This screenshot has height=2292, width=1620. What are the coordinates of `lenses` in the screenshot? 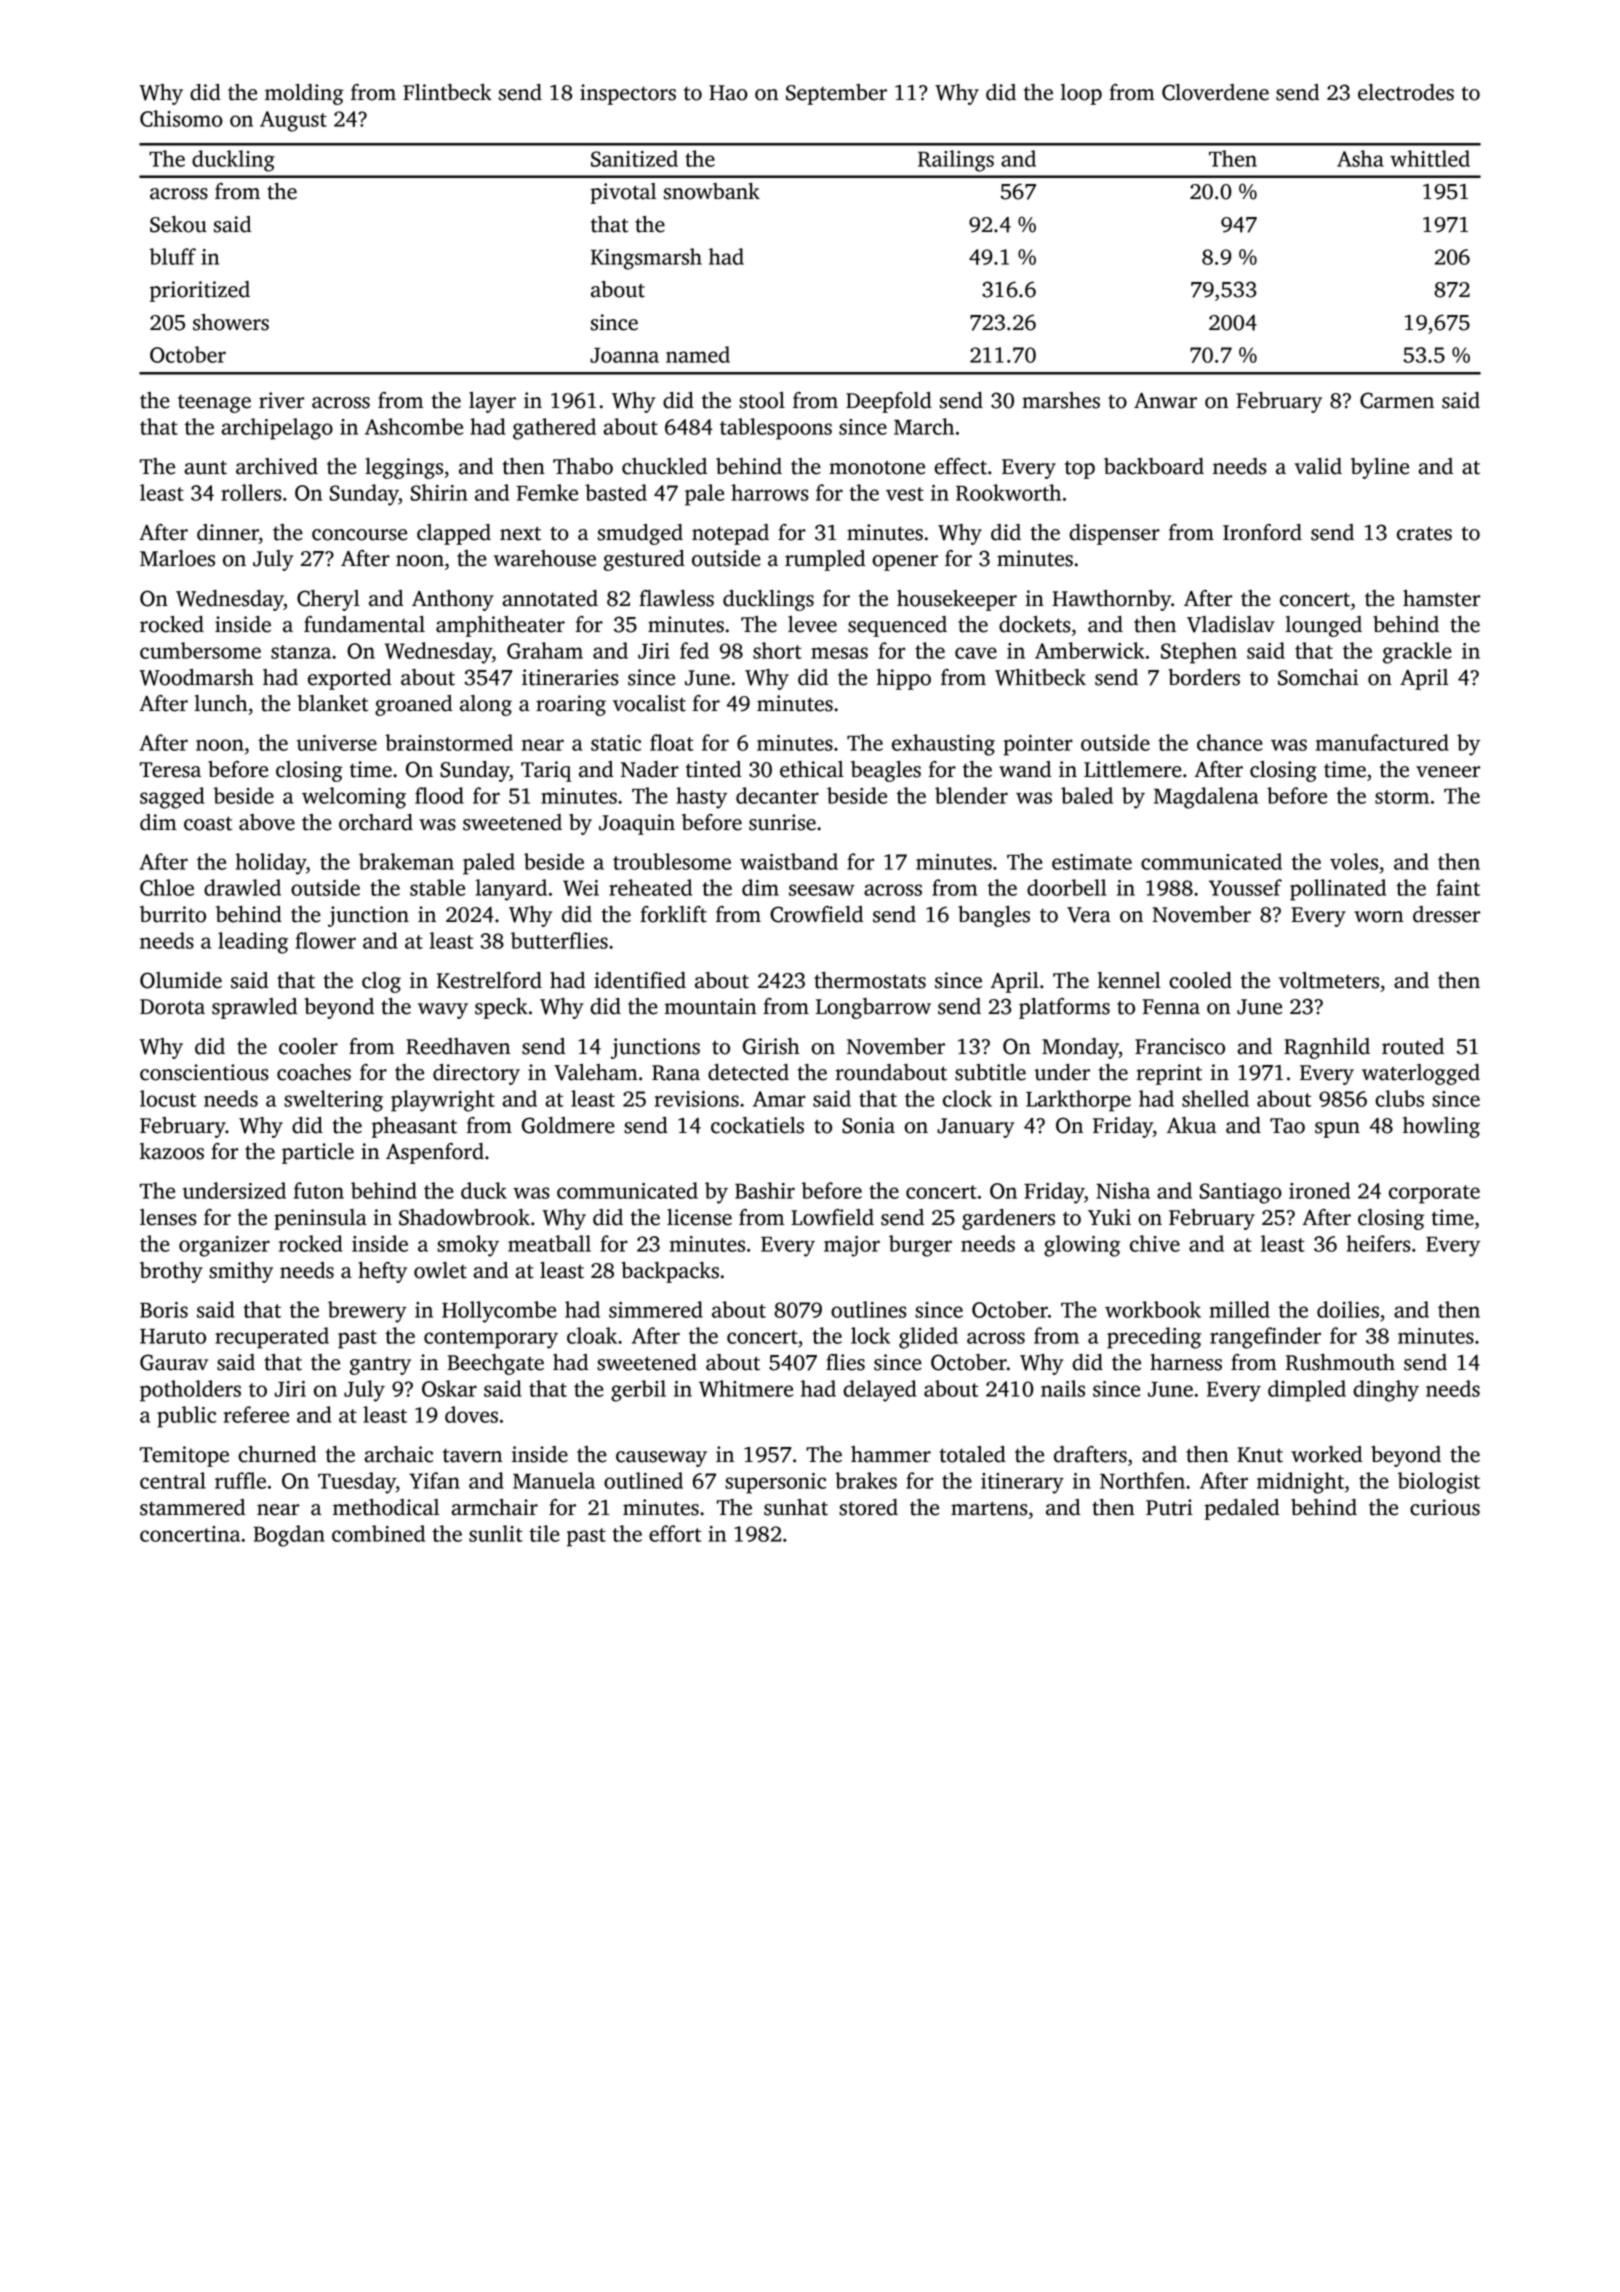 It's located at (168, 1217).
